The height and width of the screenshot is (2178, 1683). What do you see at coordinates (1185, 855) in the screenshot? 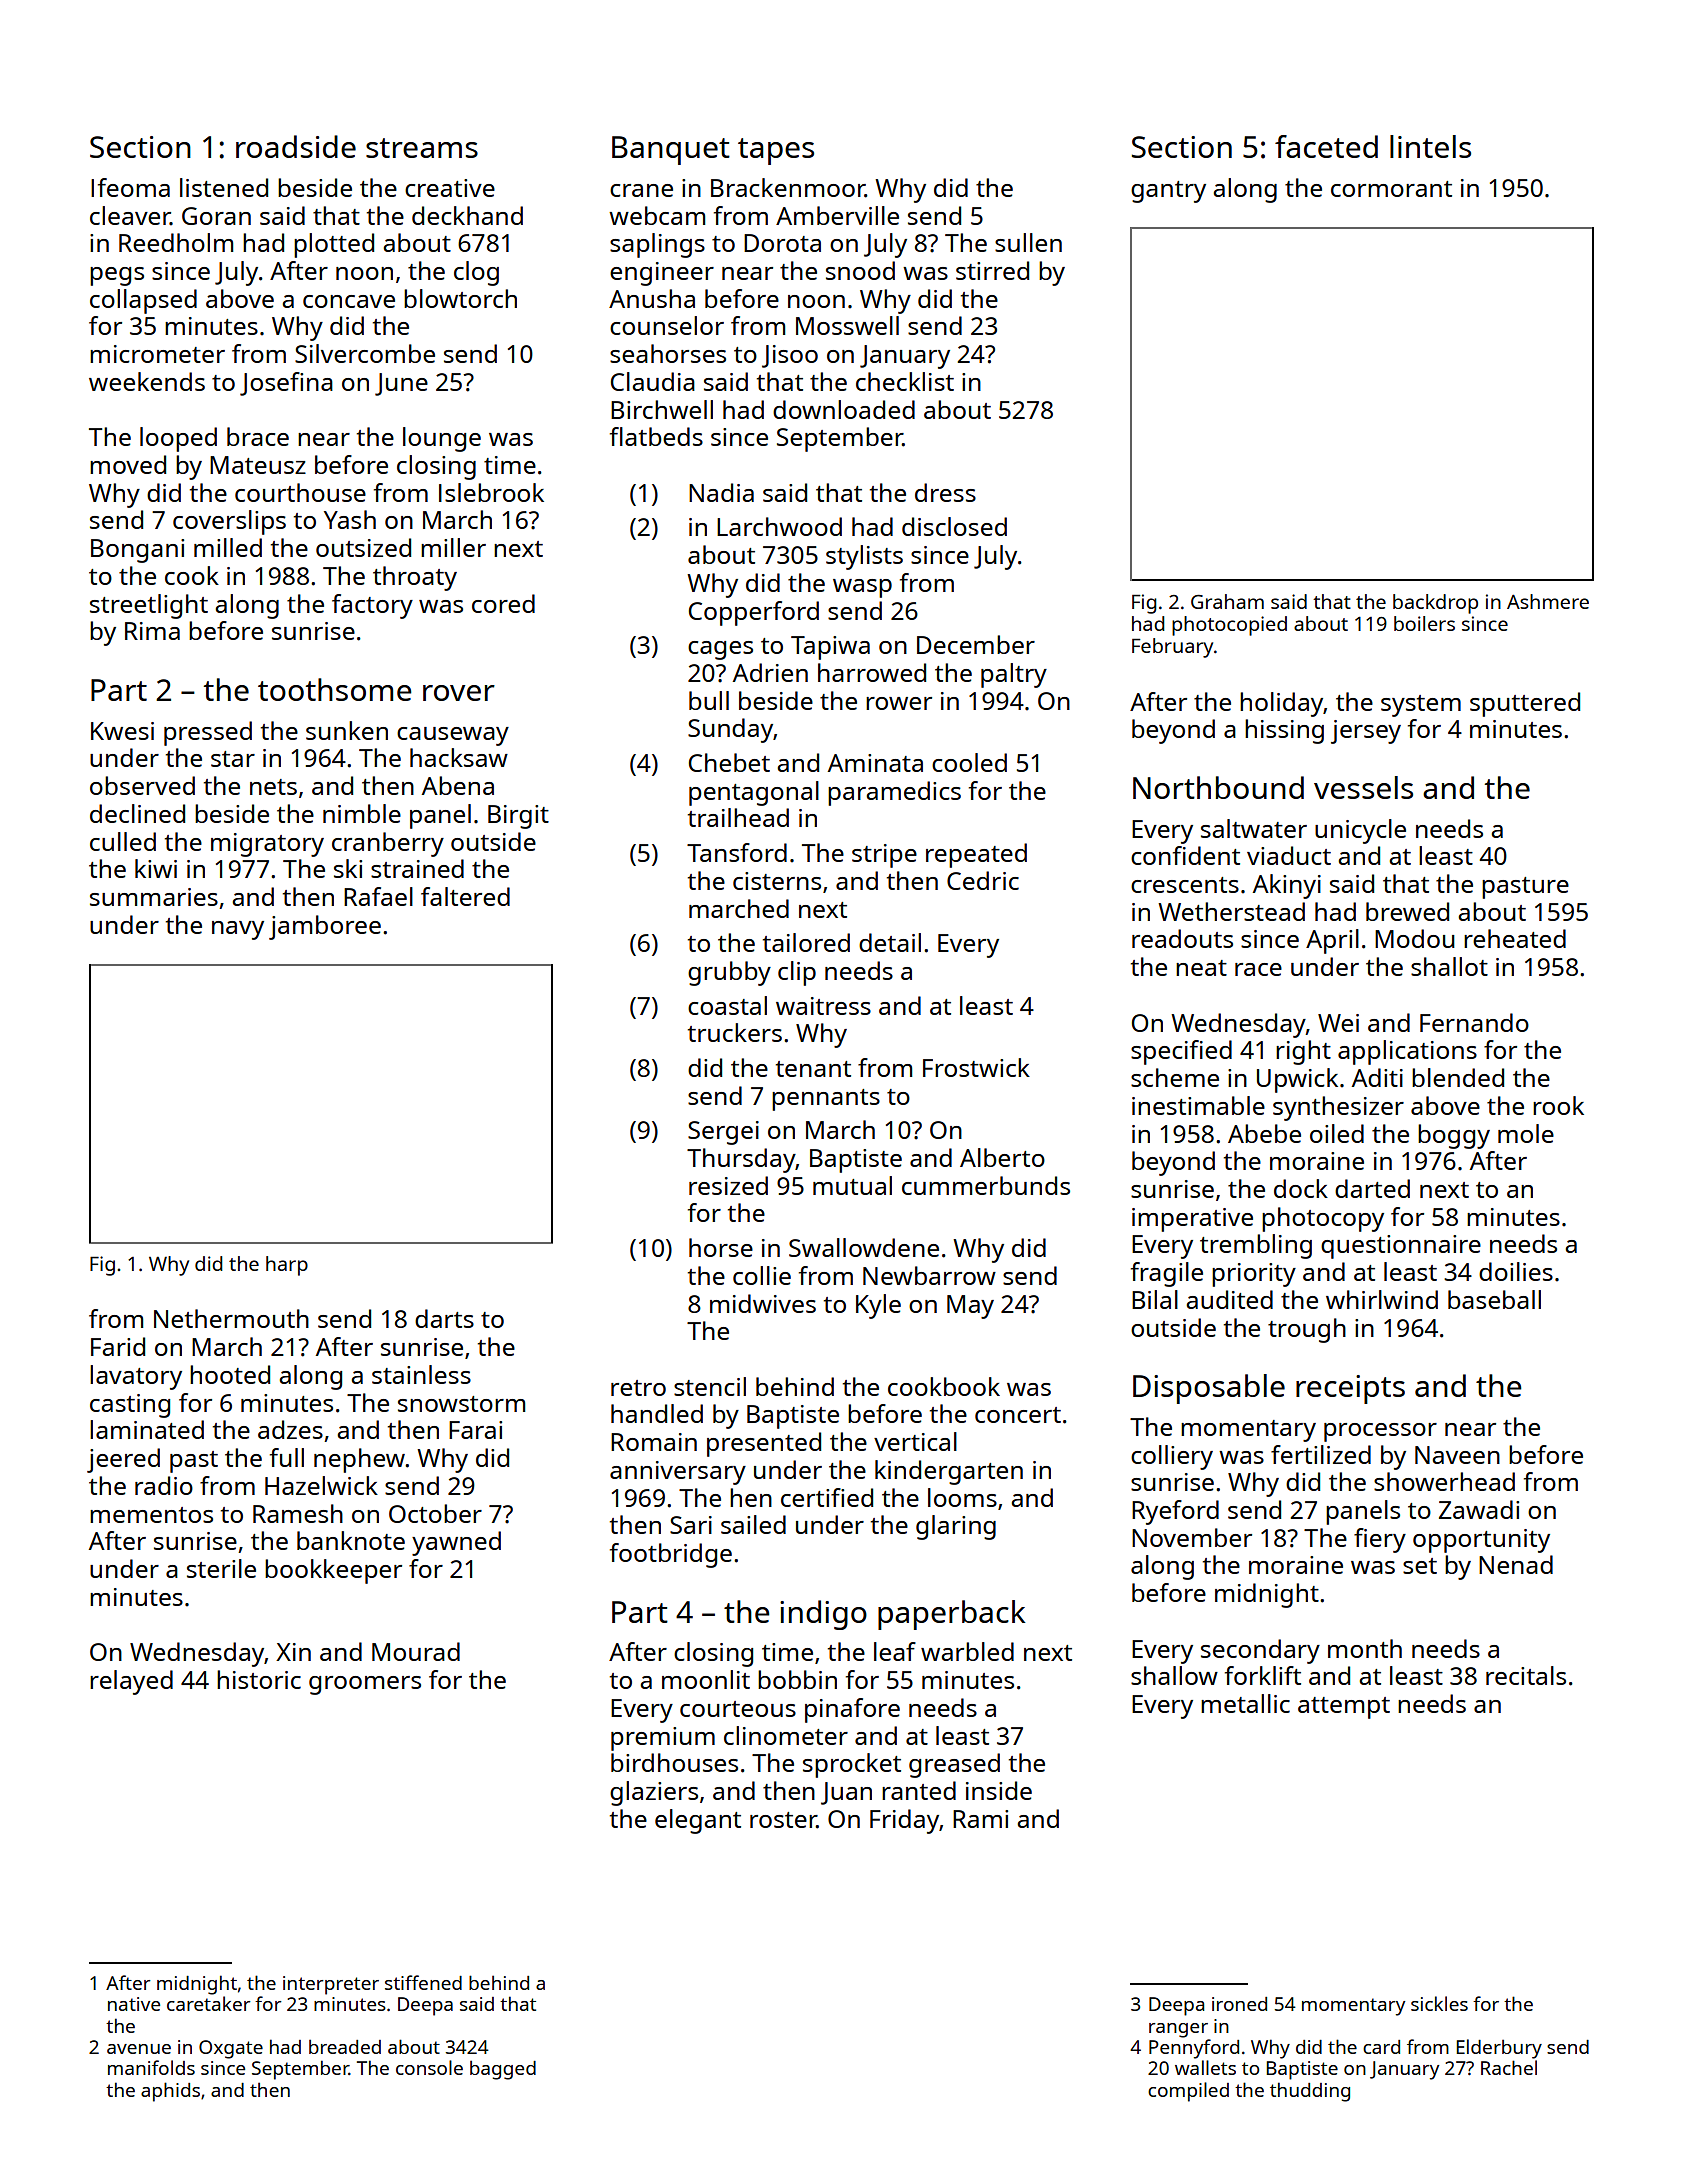
I see `confident` at bounding box center [1185, 855].
